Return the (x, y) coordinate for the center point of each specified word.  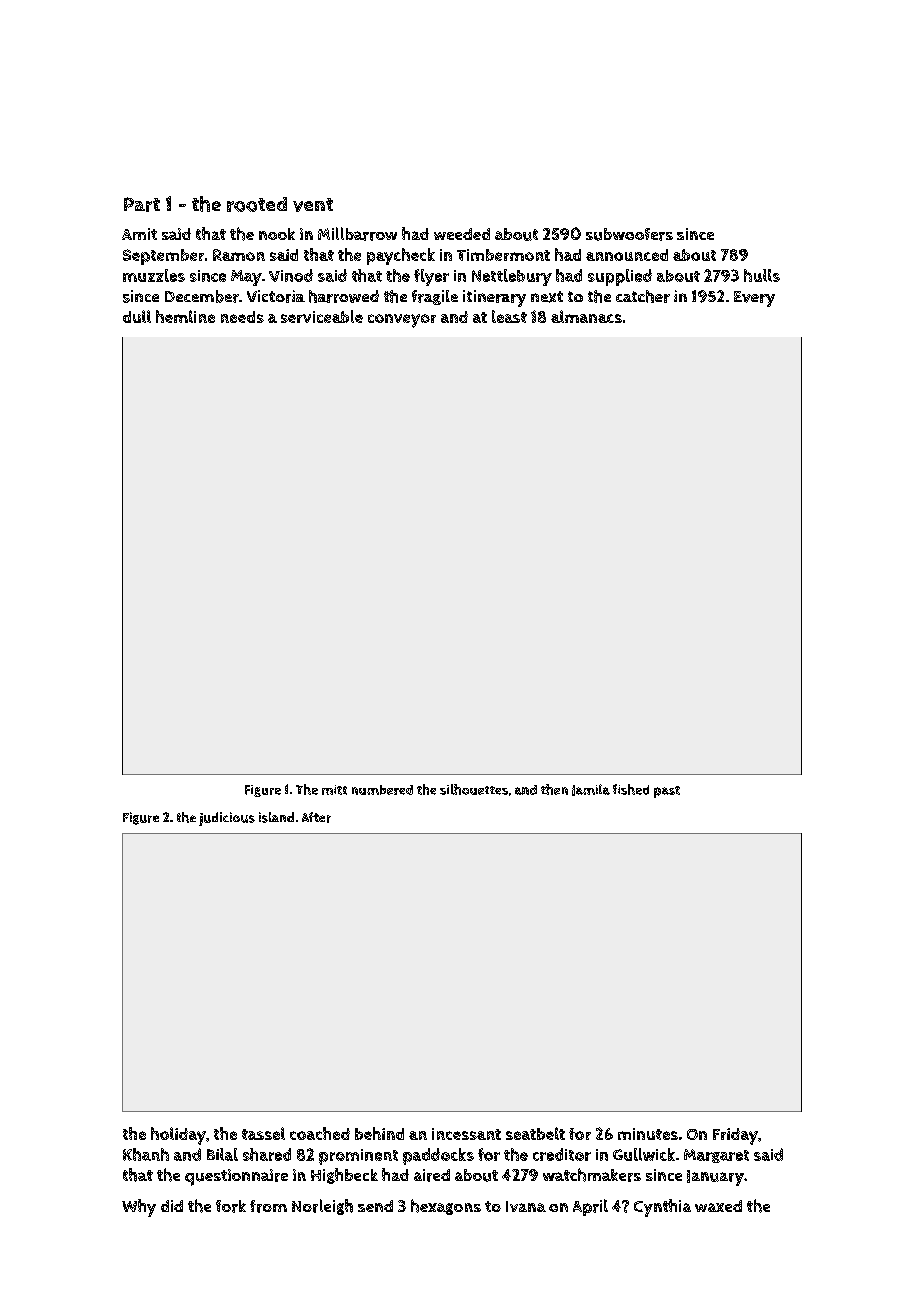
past (667, 792)
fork (231, 1206)
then (554, 789)
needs (242, 317)
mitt (334, 790)
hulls (762, 275)
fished (631, 789)
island (276, 817)
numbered (382, 790)
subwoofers (629, 234)
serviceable (322, 316)
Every (754, 299)
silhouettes (474, 789)
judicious (227, 819)
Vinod (291, 275)
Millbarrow (357, 234)
